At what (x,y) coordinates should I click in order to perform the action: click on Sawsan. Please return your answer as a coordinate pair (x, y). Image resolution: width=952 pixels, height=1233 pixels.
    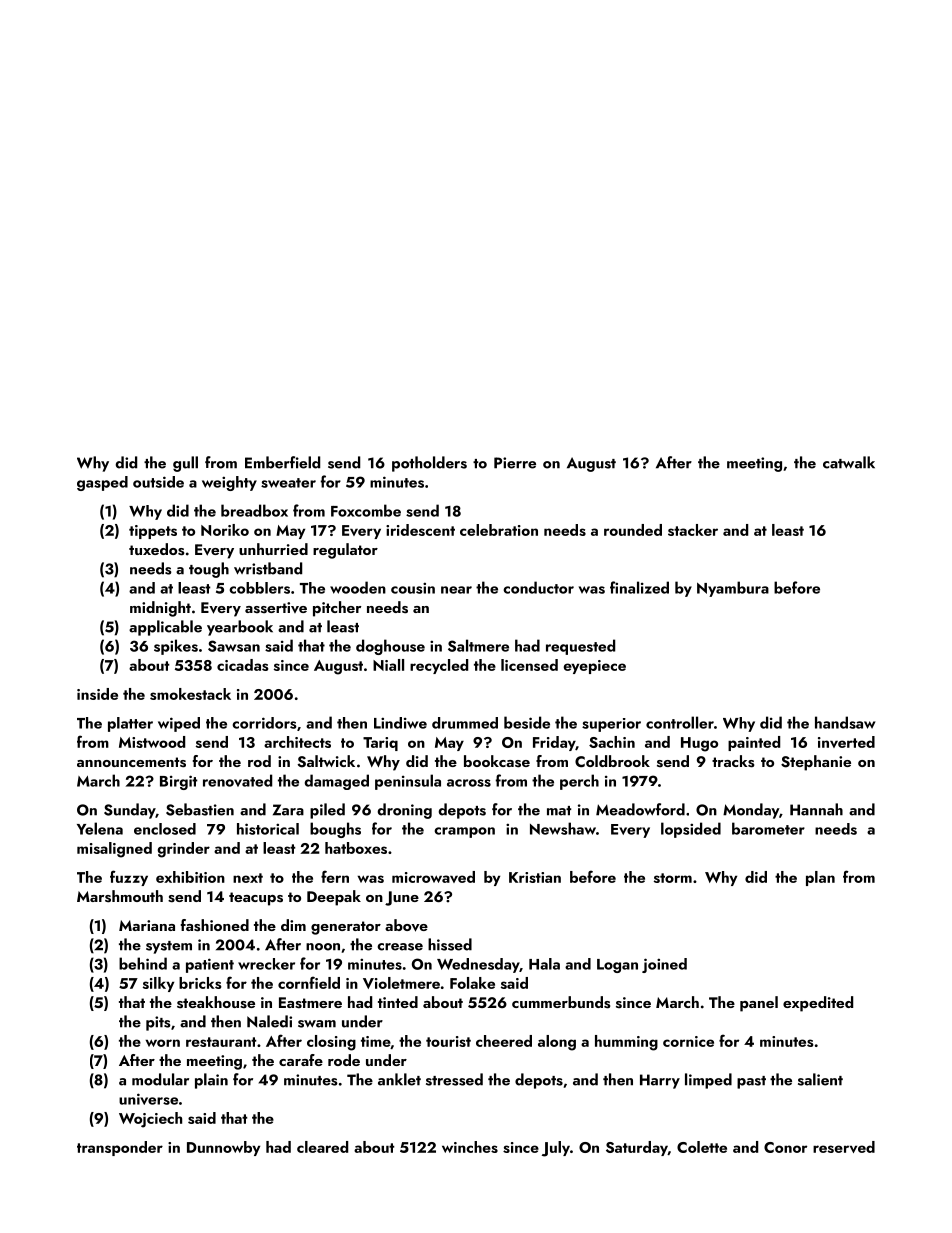
    Looking at the image, I should click on (234, 646).
